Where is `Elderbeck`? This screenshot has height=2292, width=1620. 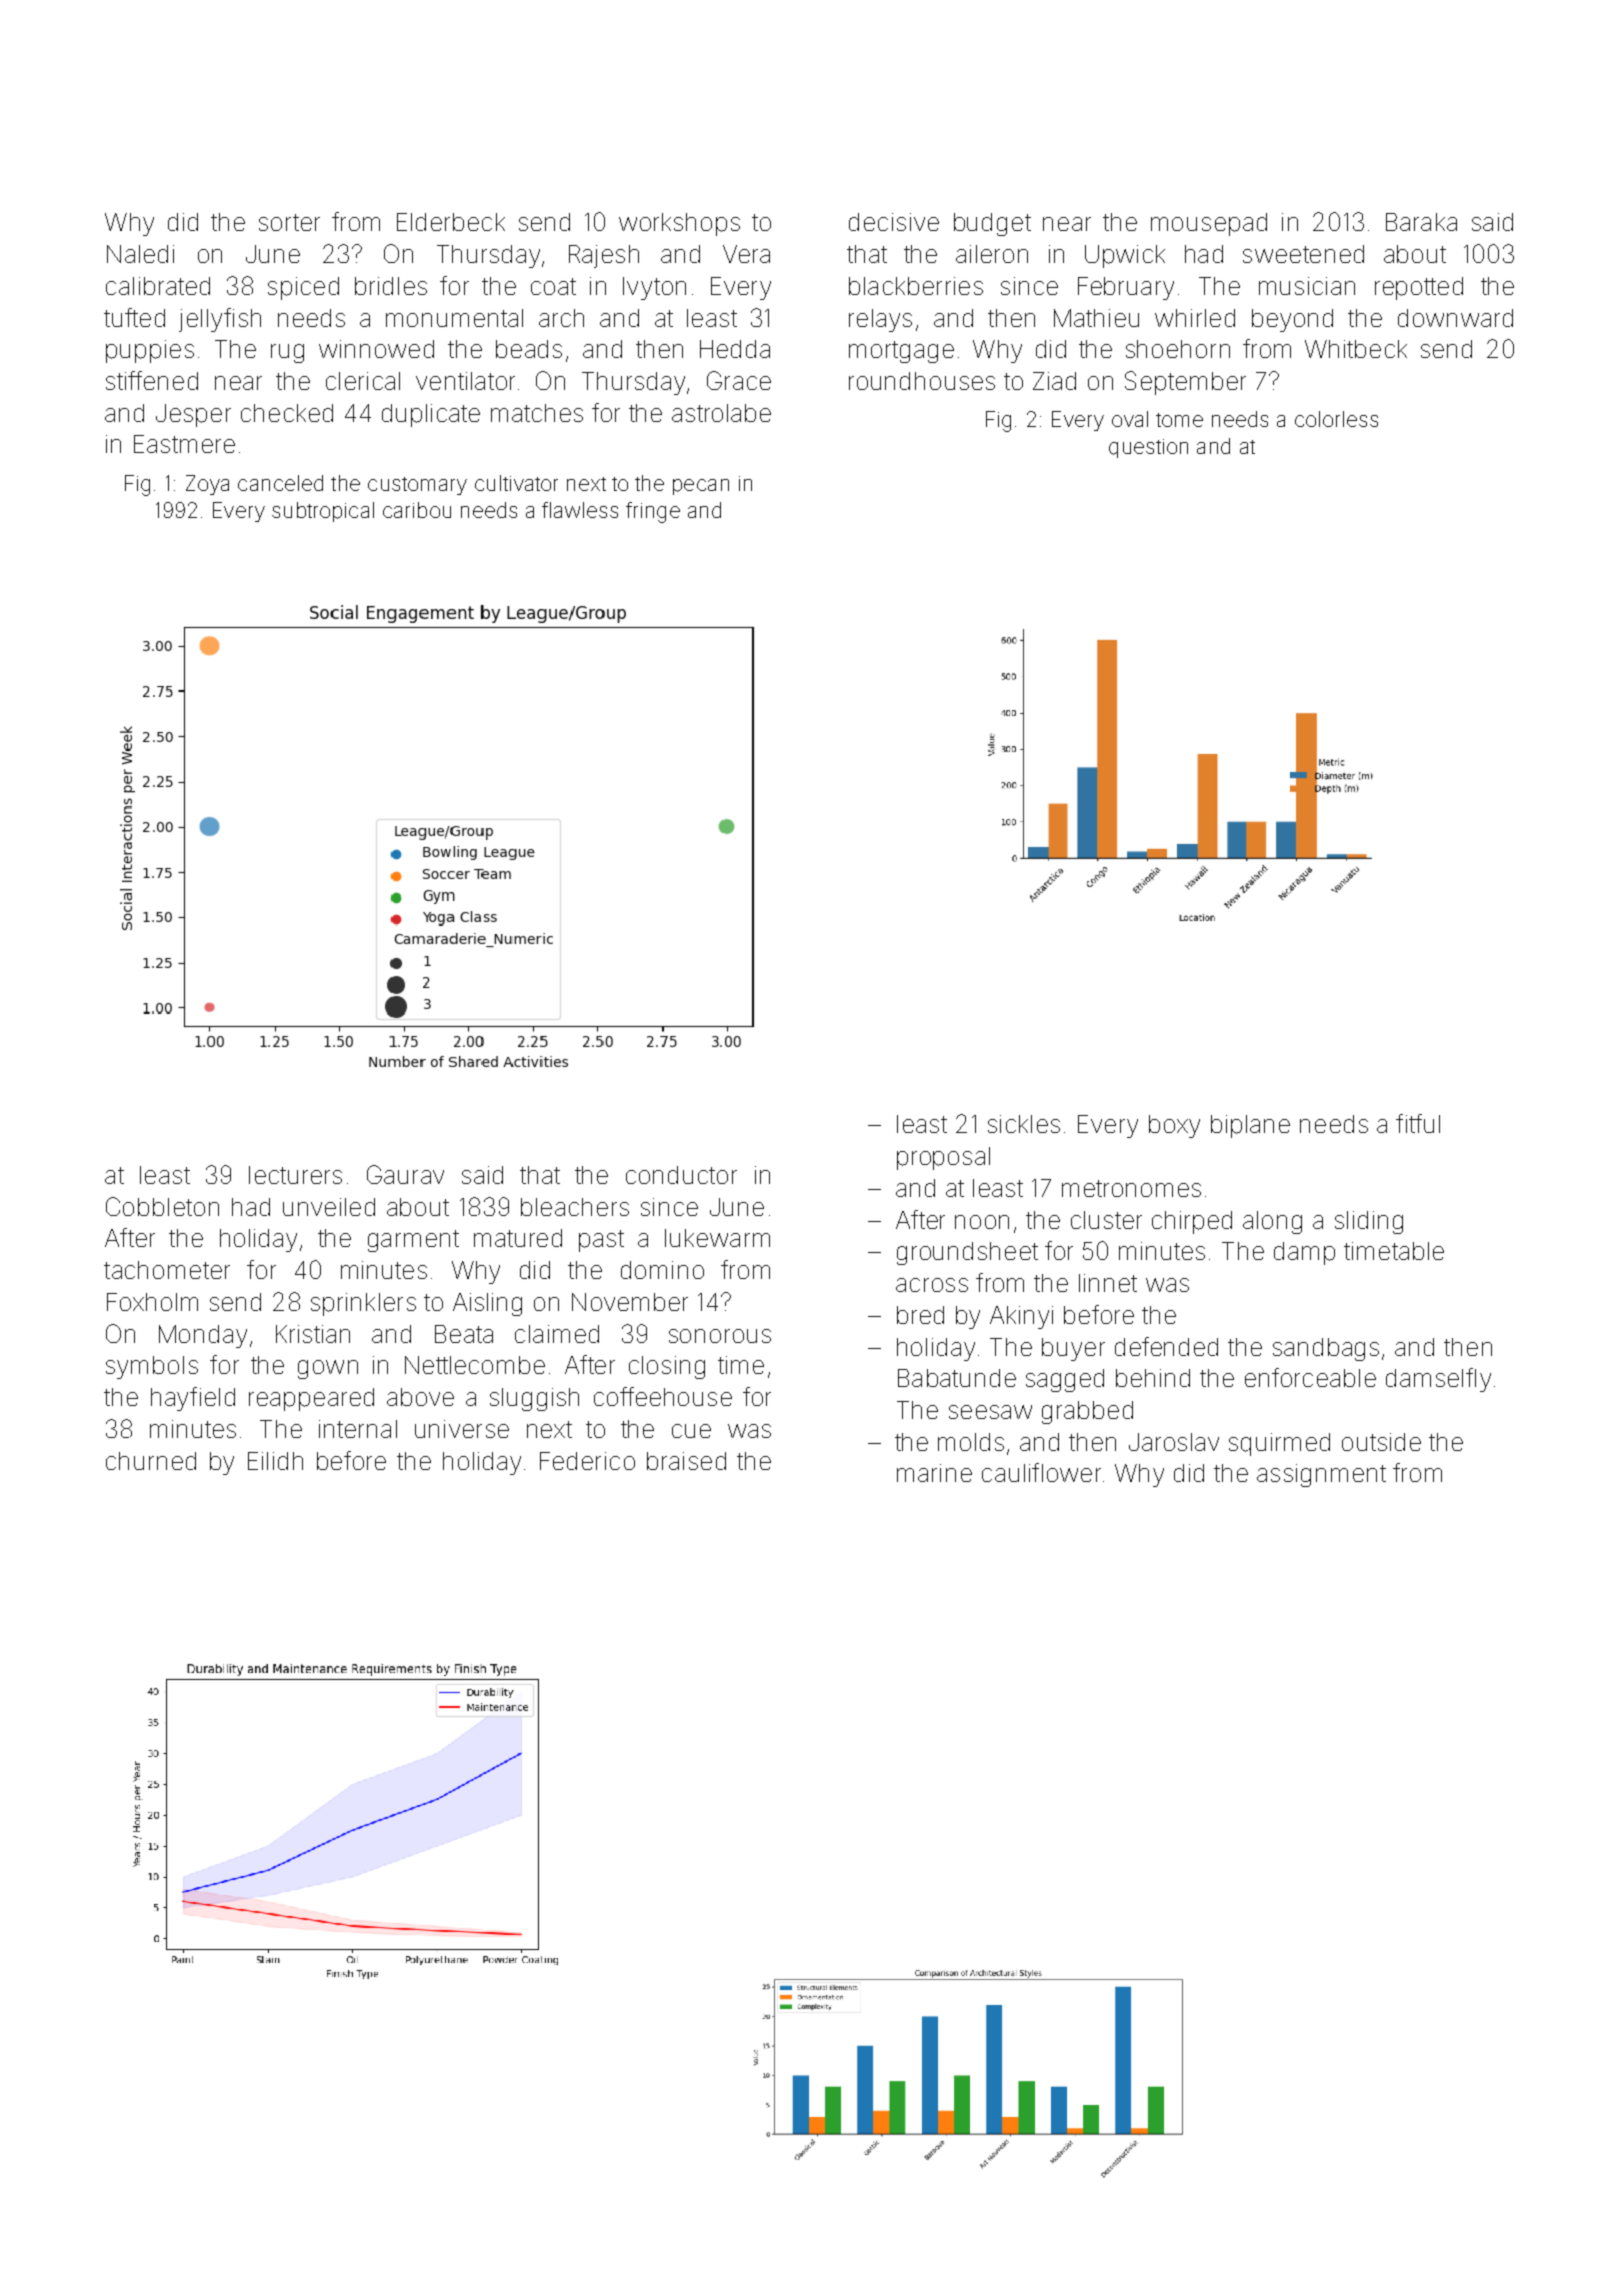 Elderbeck is located at coordinates (451, 222).
